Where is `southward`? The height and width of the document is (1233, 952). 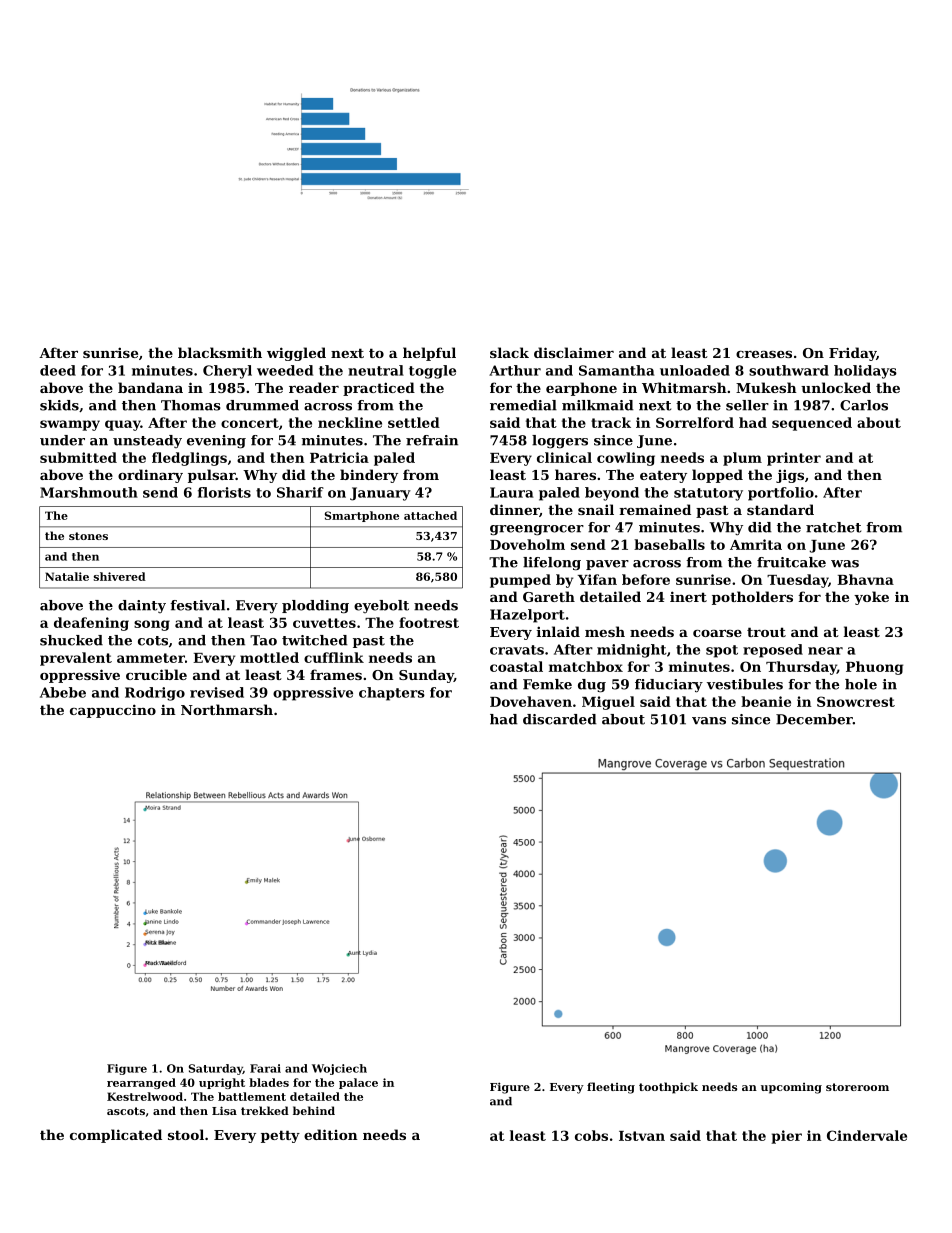 southward is located at coordinates (789, 370).
